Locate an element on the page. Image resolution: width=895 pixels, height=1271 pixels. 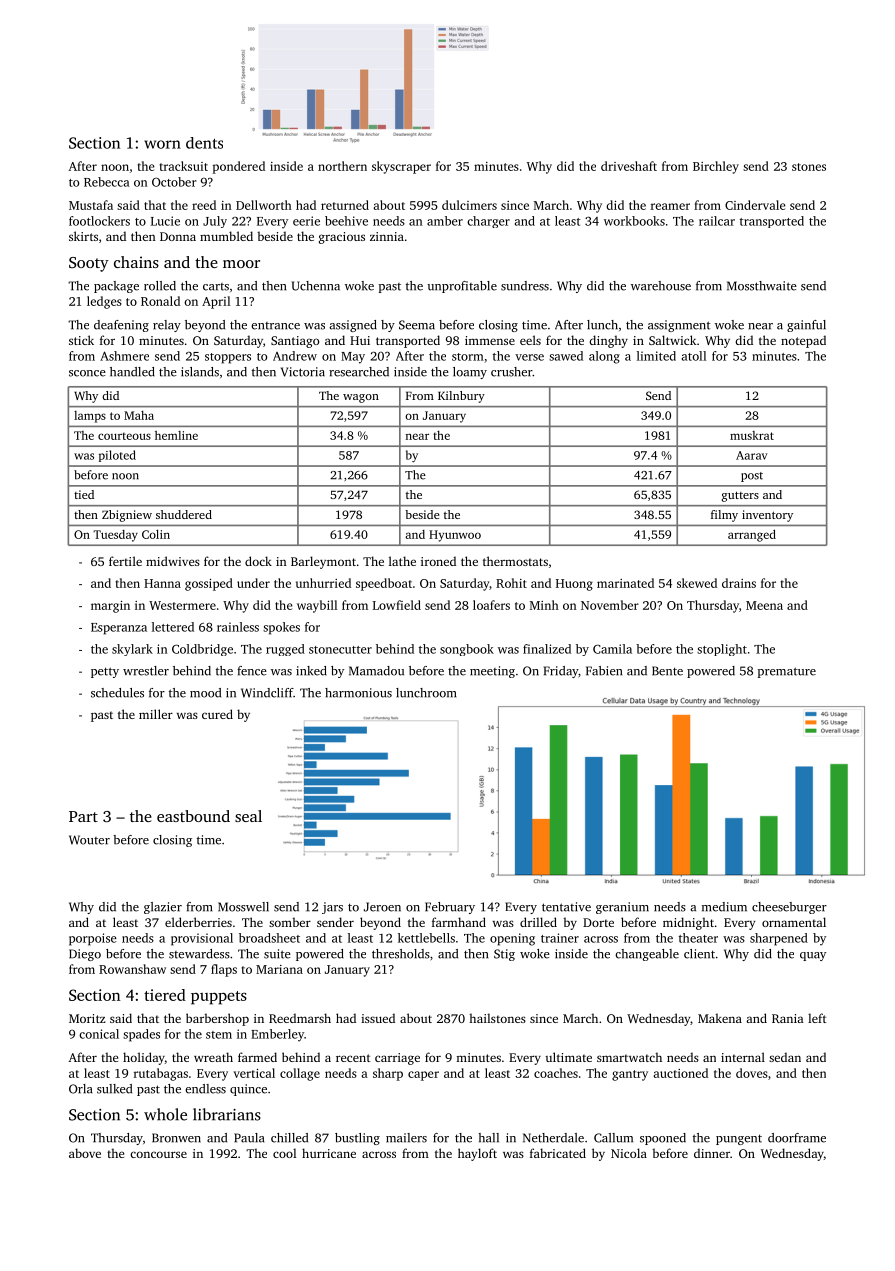
Birchley is located at coordinates (716, 167).
